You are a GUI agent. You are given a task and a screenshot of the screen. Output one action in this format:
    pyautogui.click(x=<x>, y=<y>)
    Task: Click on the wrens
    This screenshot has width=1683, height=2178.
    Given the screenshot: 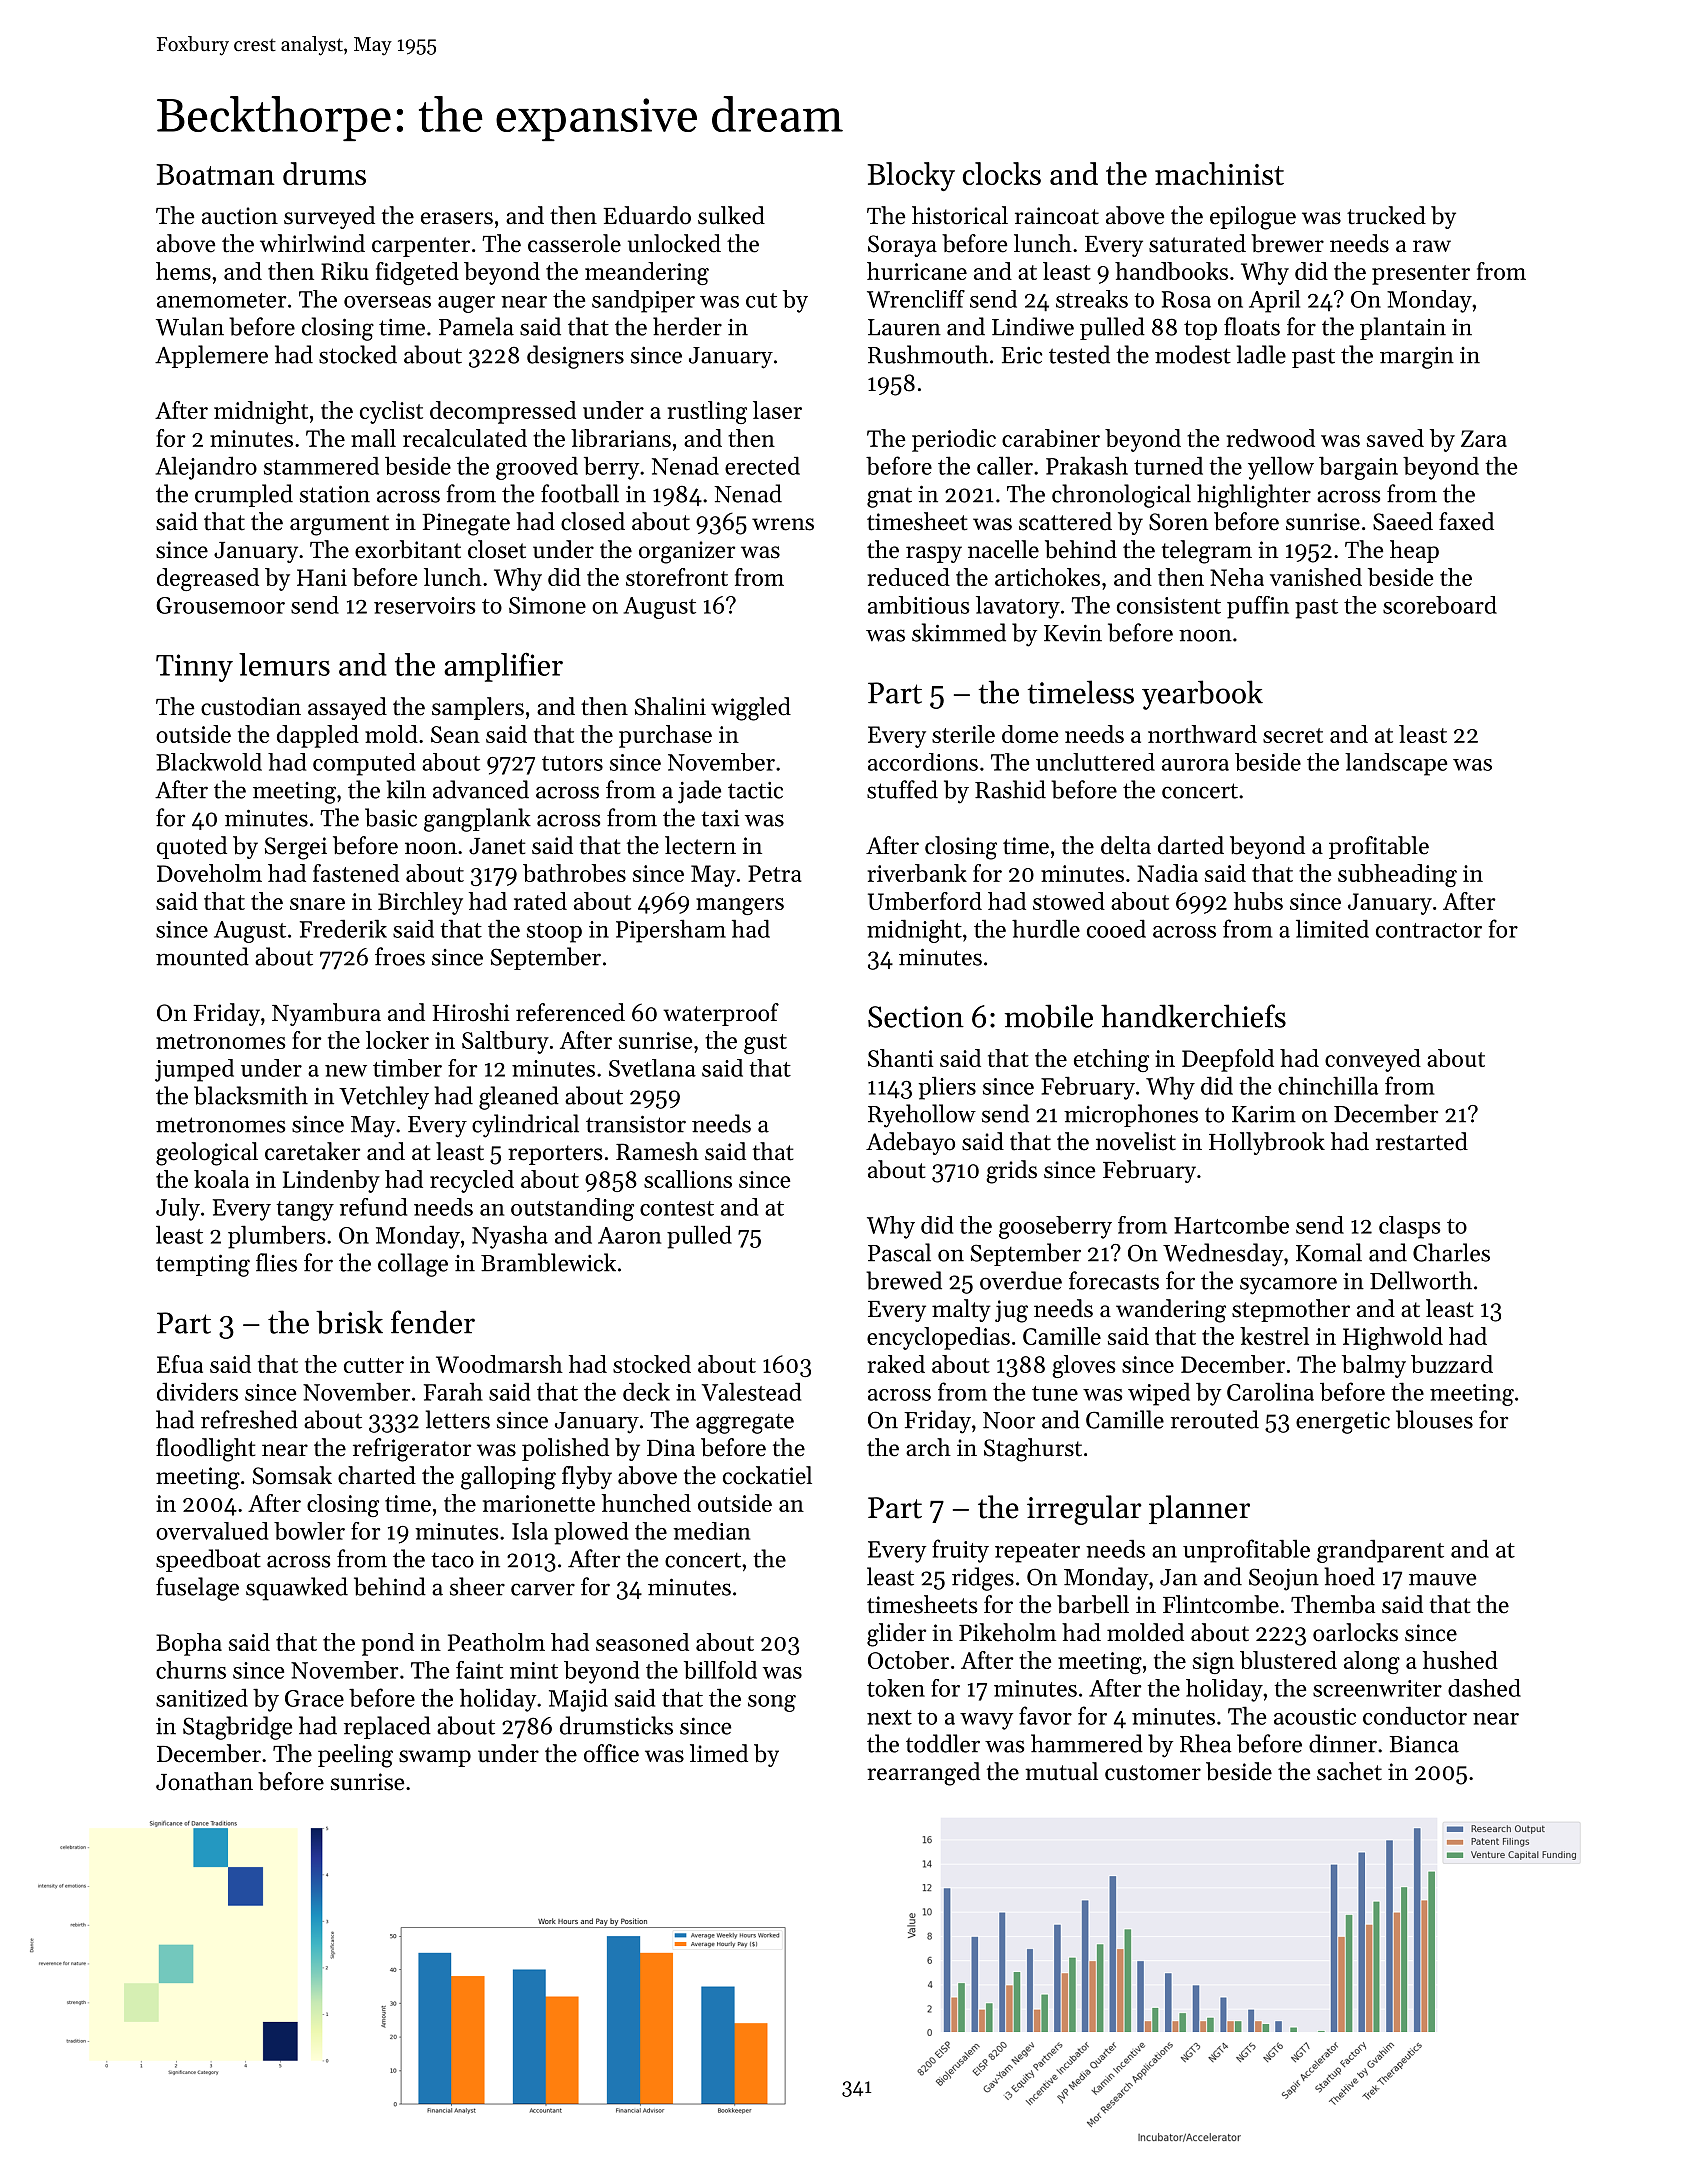 What is the action you would take?
    pyautogui.click(x=783, y=524)
